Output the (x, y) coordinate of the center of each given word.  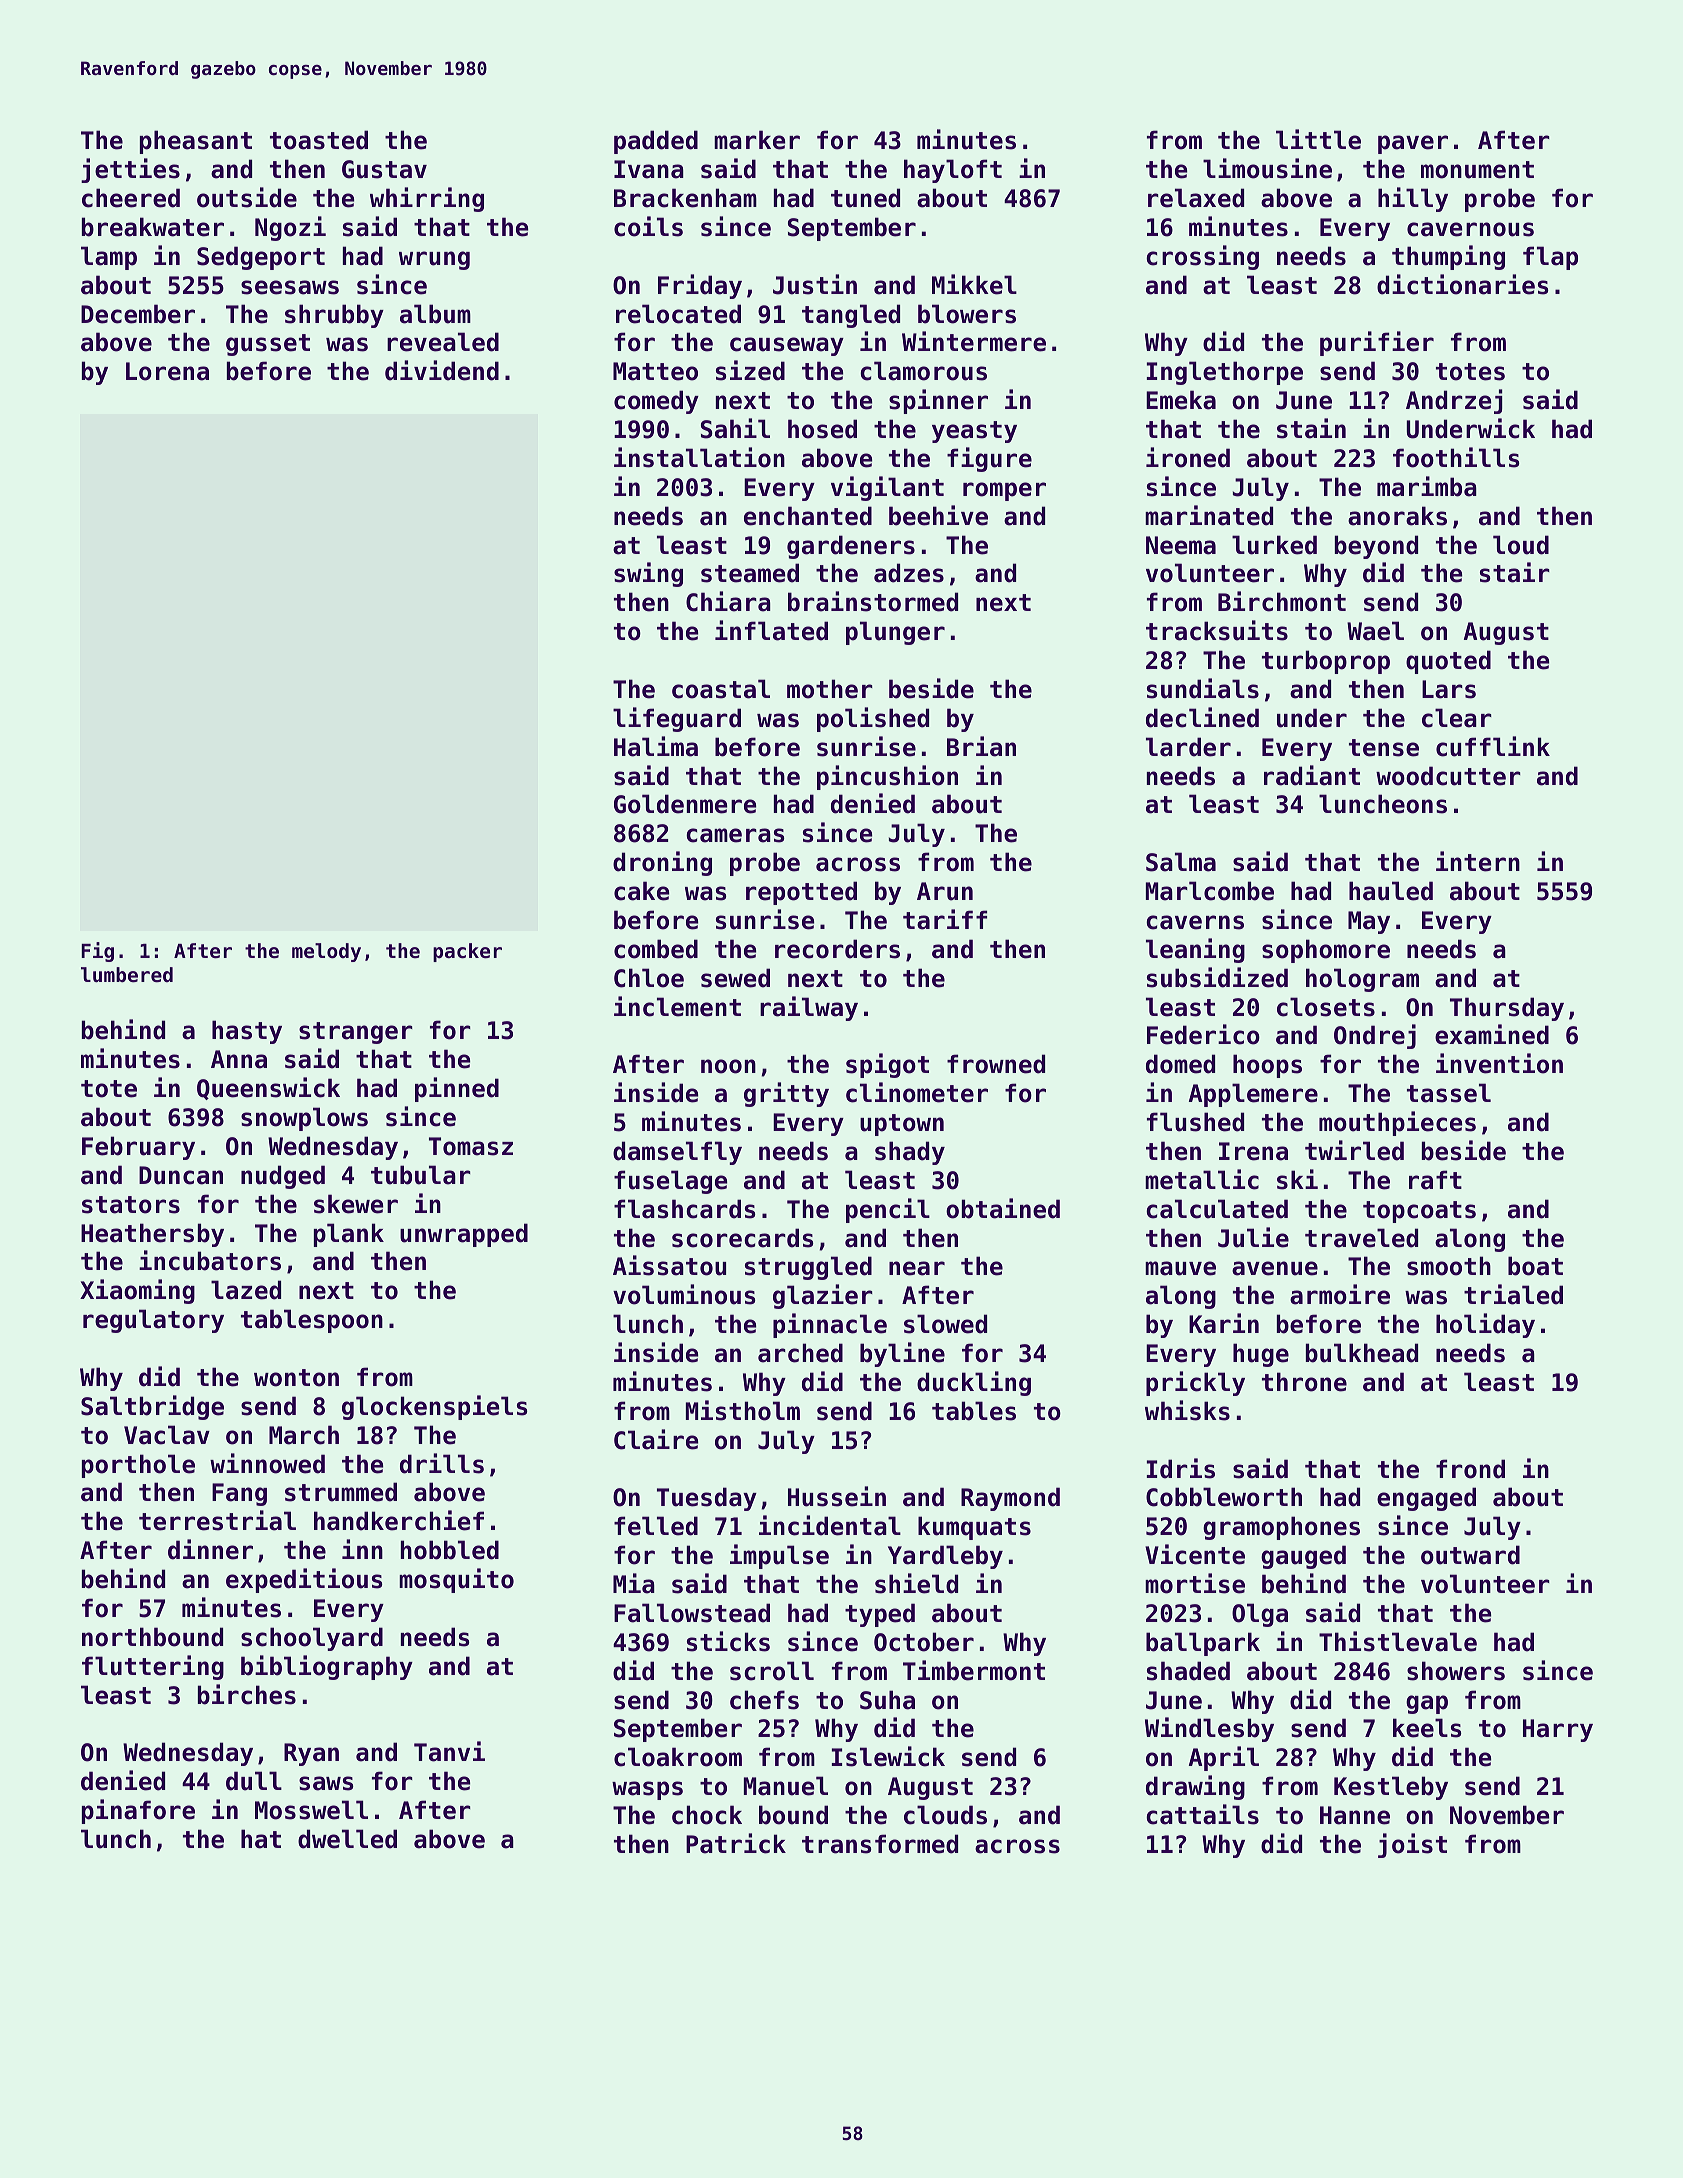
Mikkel (974, 284)
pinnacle (830, 1325)
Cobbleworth (1224, 1497)
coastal (721, 689)
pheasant (196, 142)
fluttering (153, 1667)
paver (1413, 144)
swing (648, 574)
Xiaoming (137, 1291)
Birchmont (1282, 601)
